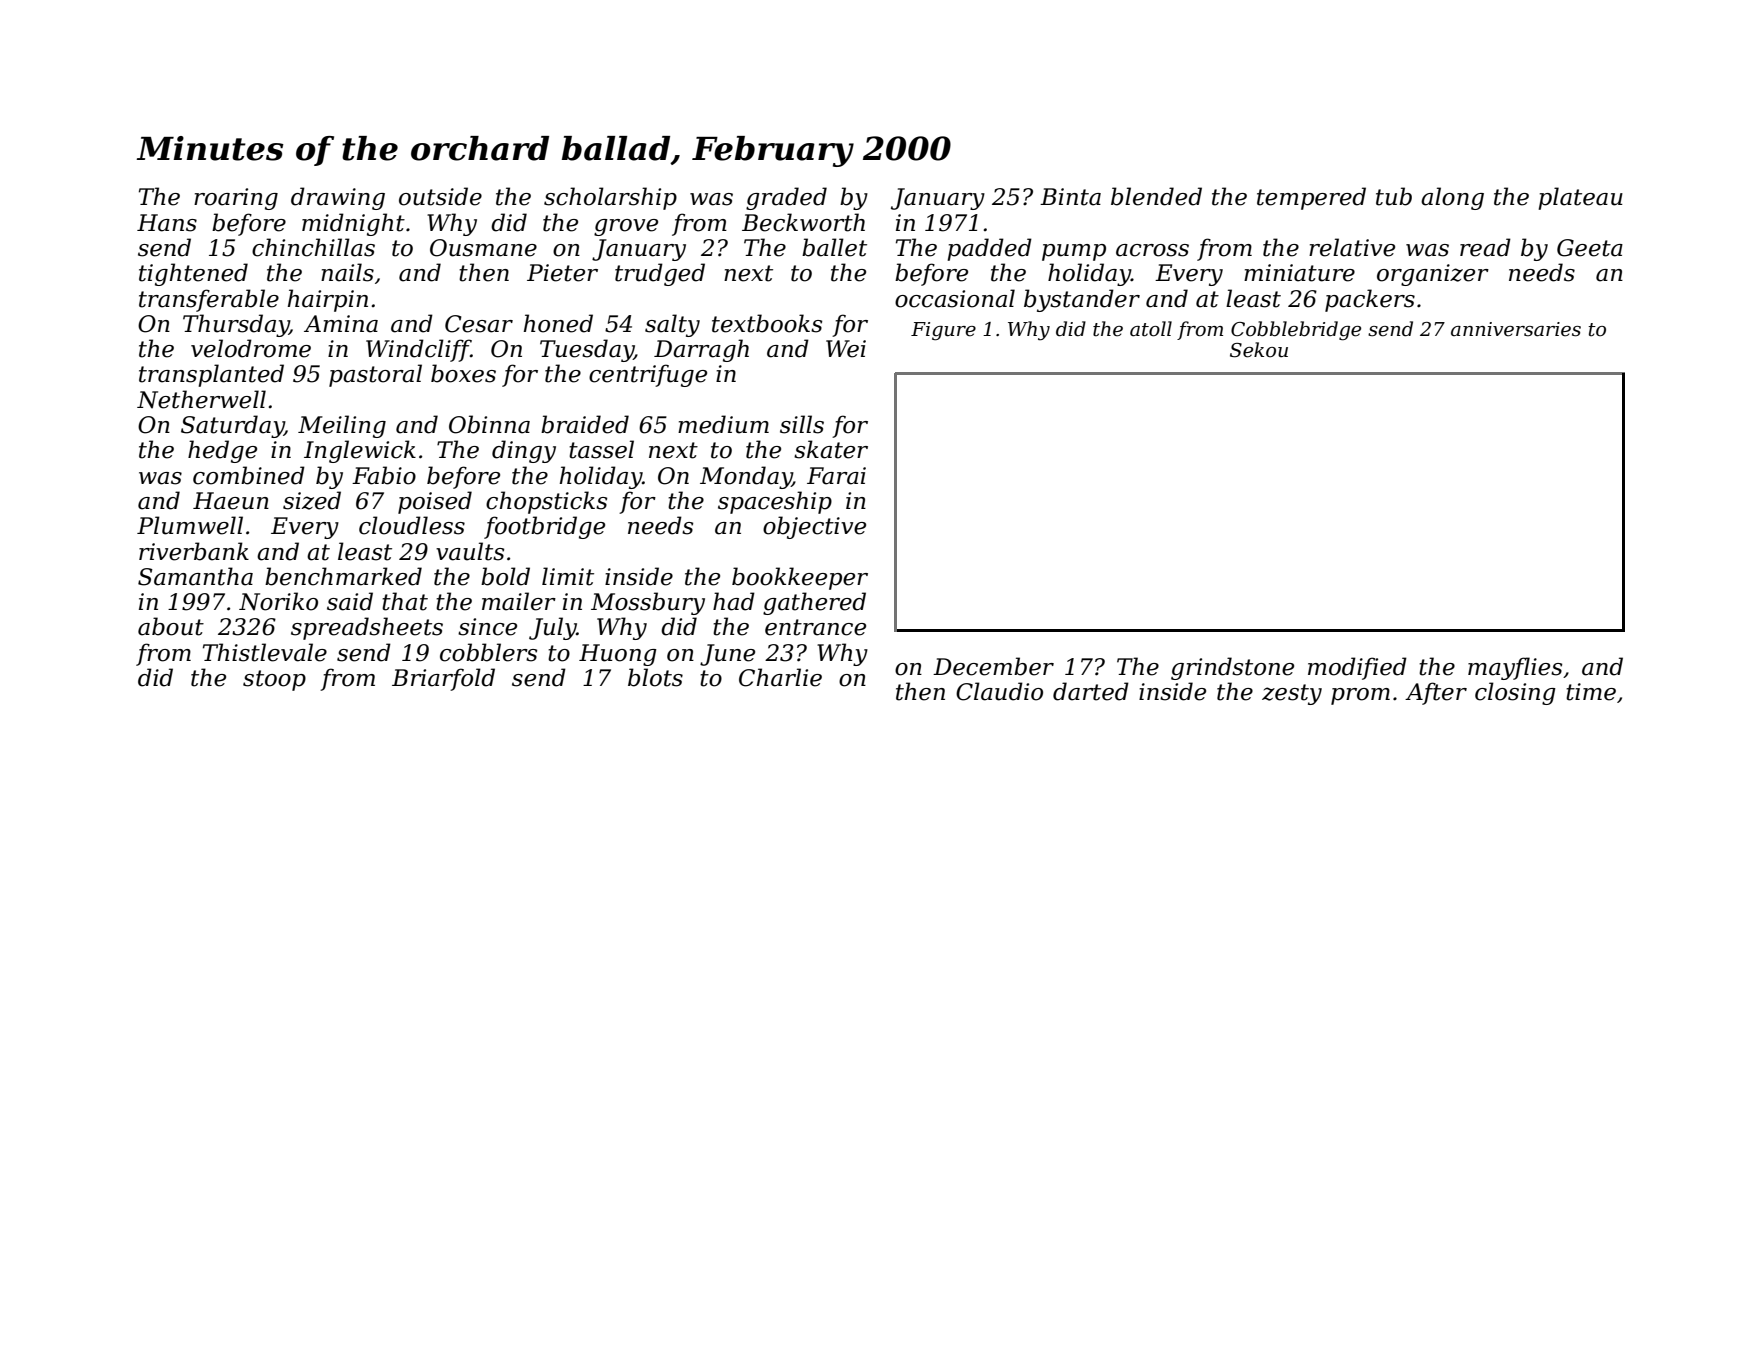 The height and width of the screenshot is (1361, 1762). I want to click on drawing, so click(338, 198).
